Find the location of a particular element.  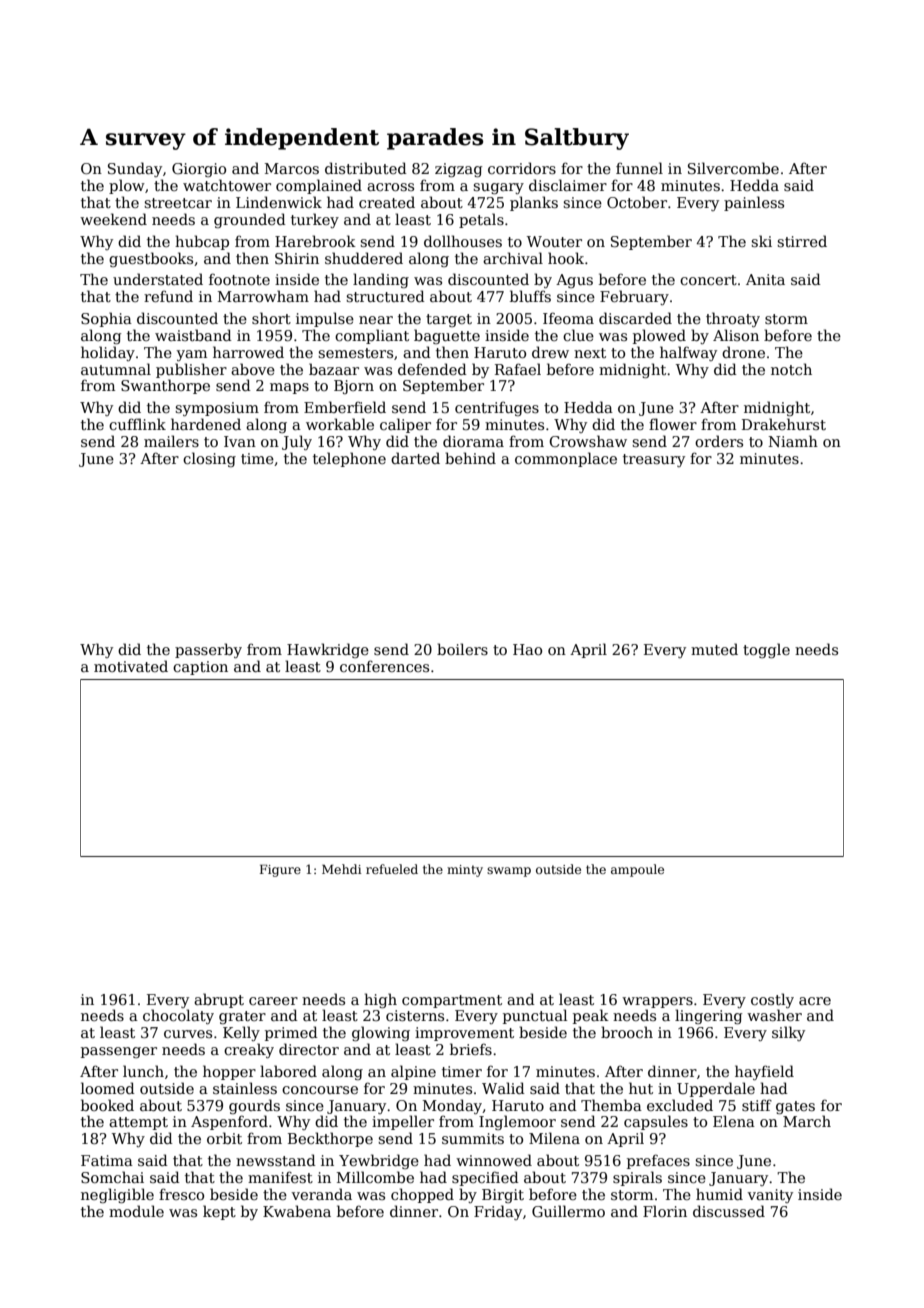

Hawkridge is located at coordinates (328, 650).
